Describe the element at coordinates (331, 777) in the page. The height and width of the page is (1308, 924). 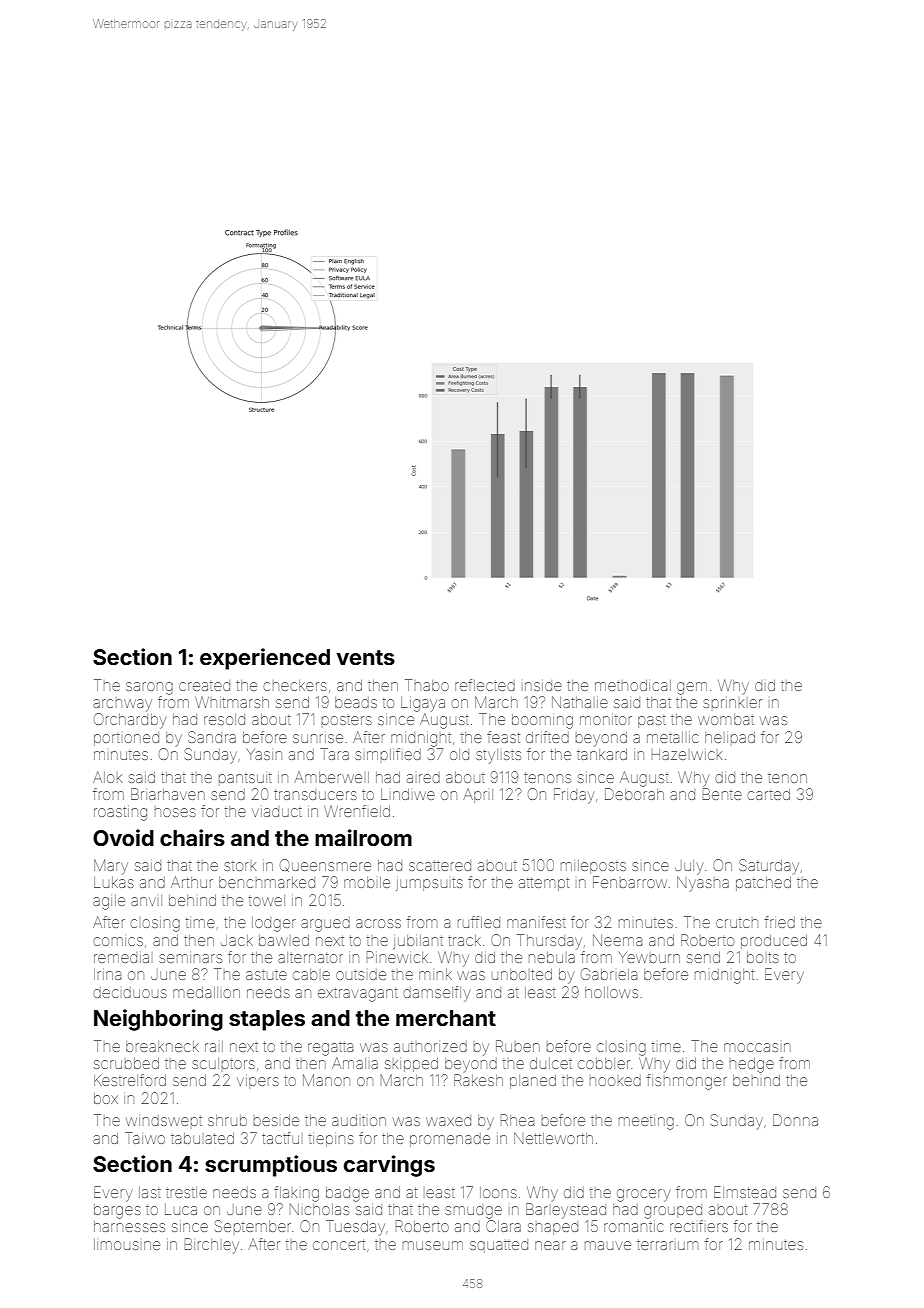
I see `Amberwell` at that location.
